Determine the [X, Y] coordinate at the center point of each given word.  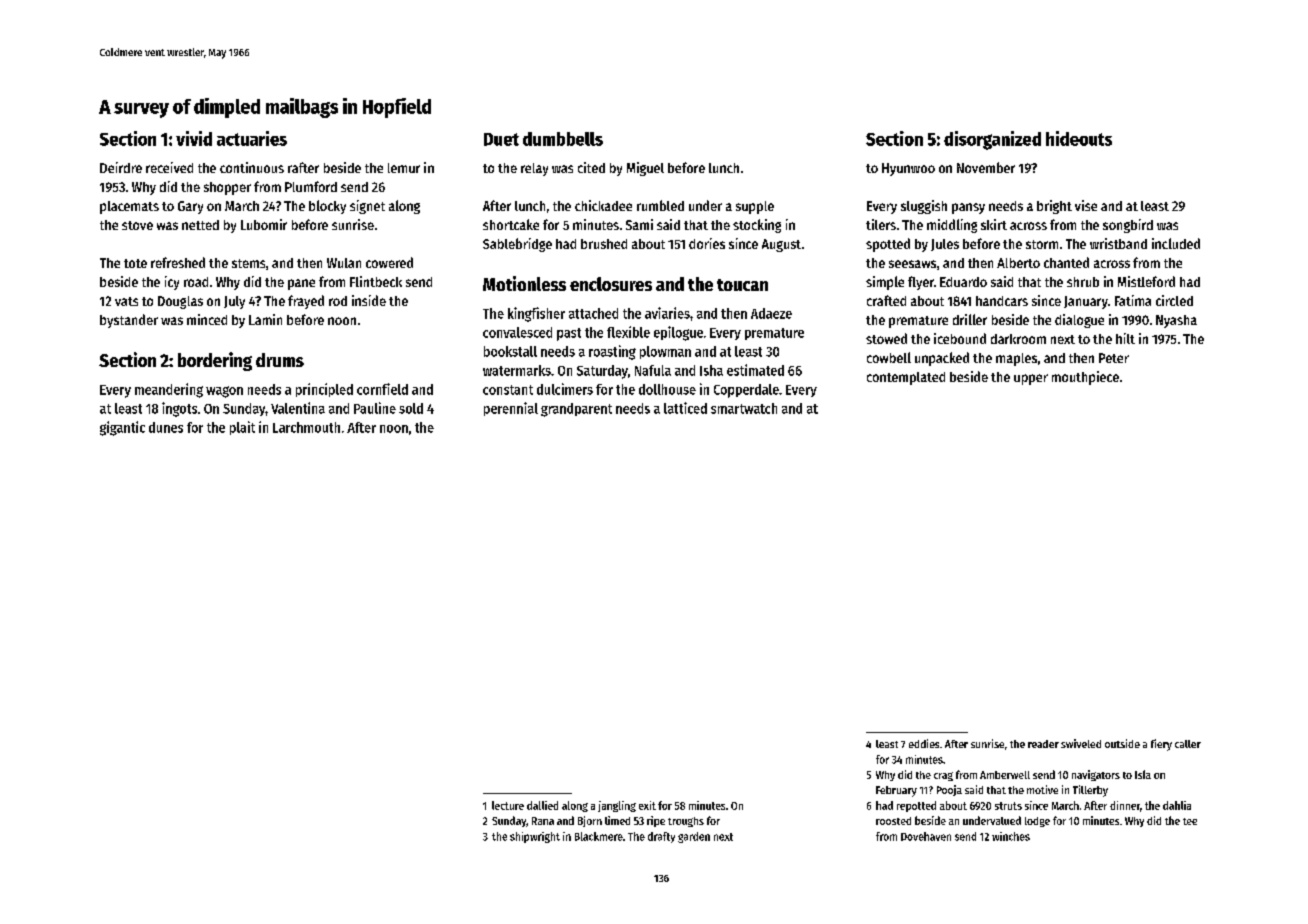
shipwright [535, 837]
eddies [924, 743]
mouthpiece [1085, 378]
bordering [215, 361]
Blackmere [599, 836]
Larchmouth [306, 427]
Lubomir [264, 224]
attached [593, 313]
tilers [881, 224]
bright [1054, 207]
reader [1043, 744]
